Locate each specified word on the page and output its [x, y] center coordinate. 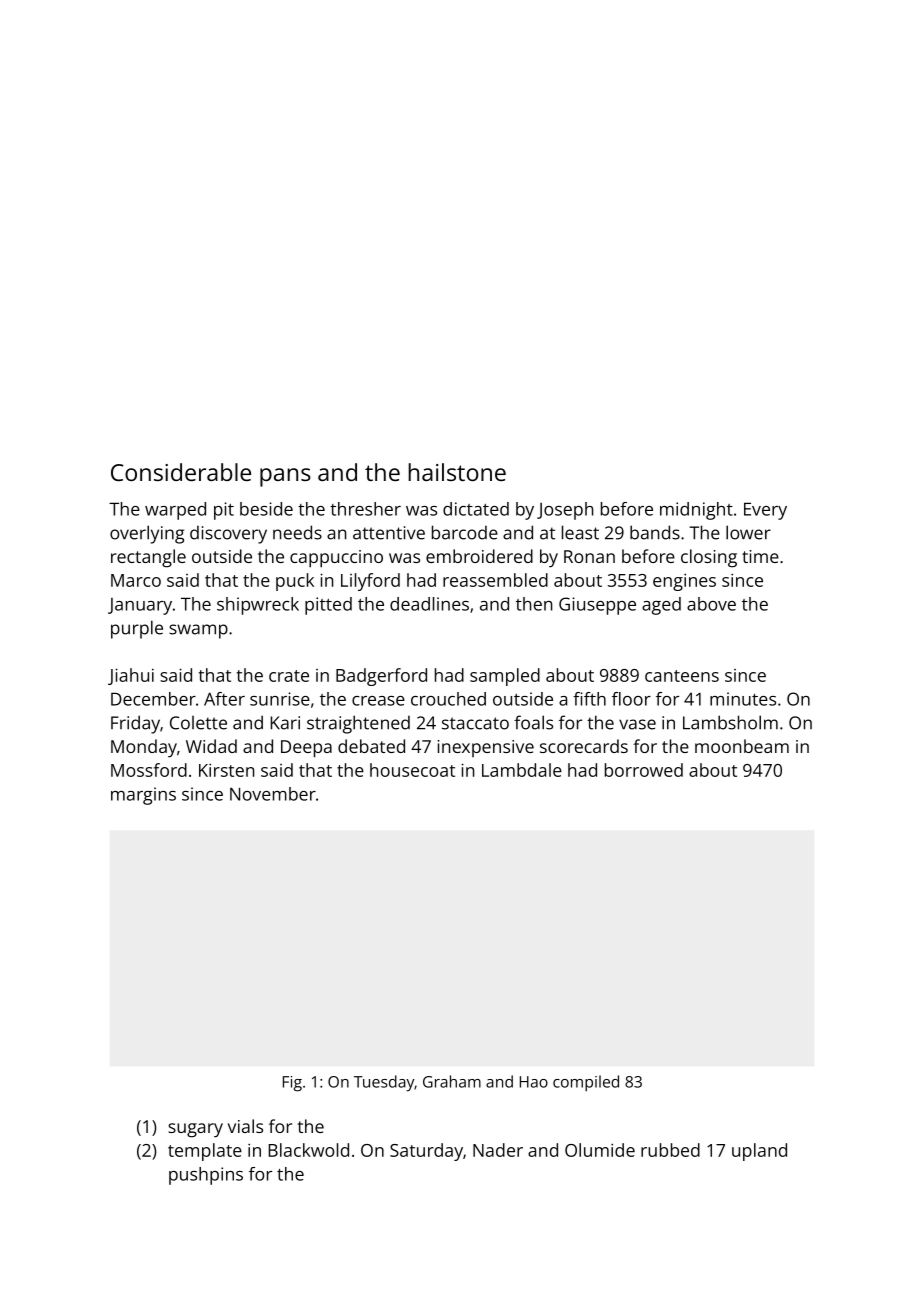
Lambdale [522, 770]
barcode [465, 532]
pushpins [206, 1176]
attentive [389, 533]
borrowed [644, 770]
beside [266, 509]
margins [143, 796]
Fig [292, 1084]
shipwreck [258, 606]
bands [655, 532]
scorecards [584, 746]
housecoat [412, 770]
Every [765, 511]
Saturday [426, 1152]
